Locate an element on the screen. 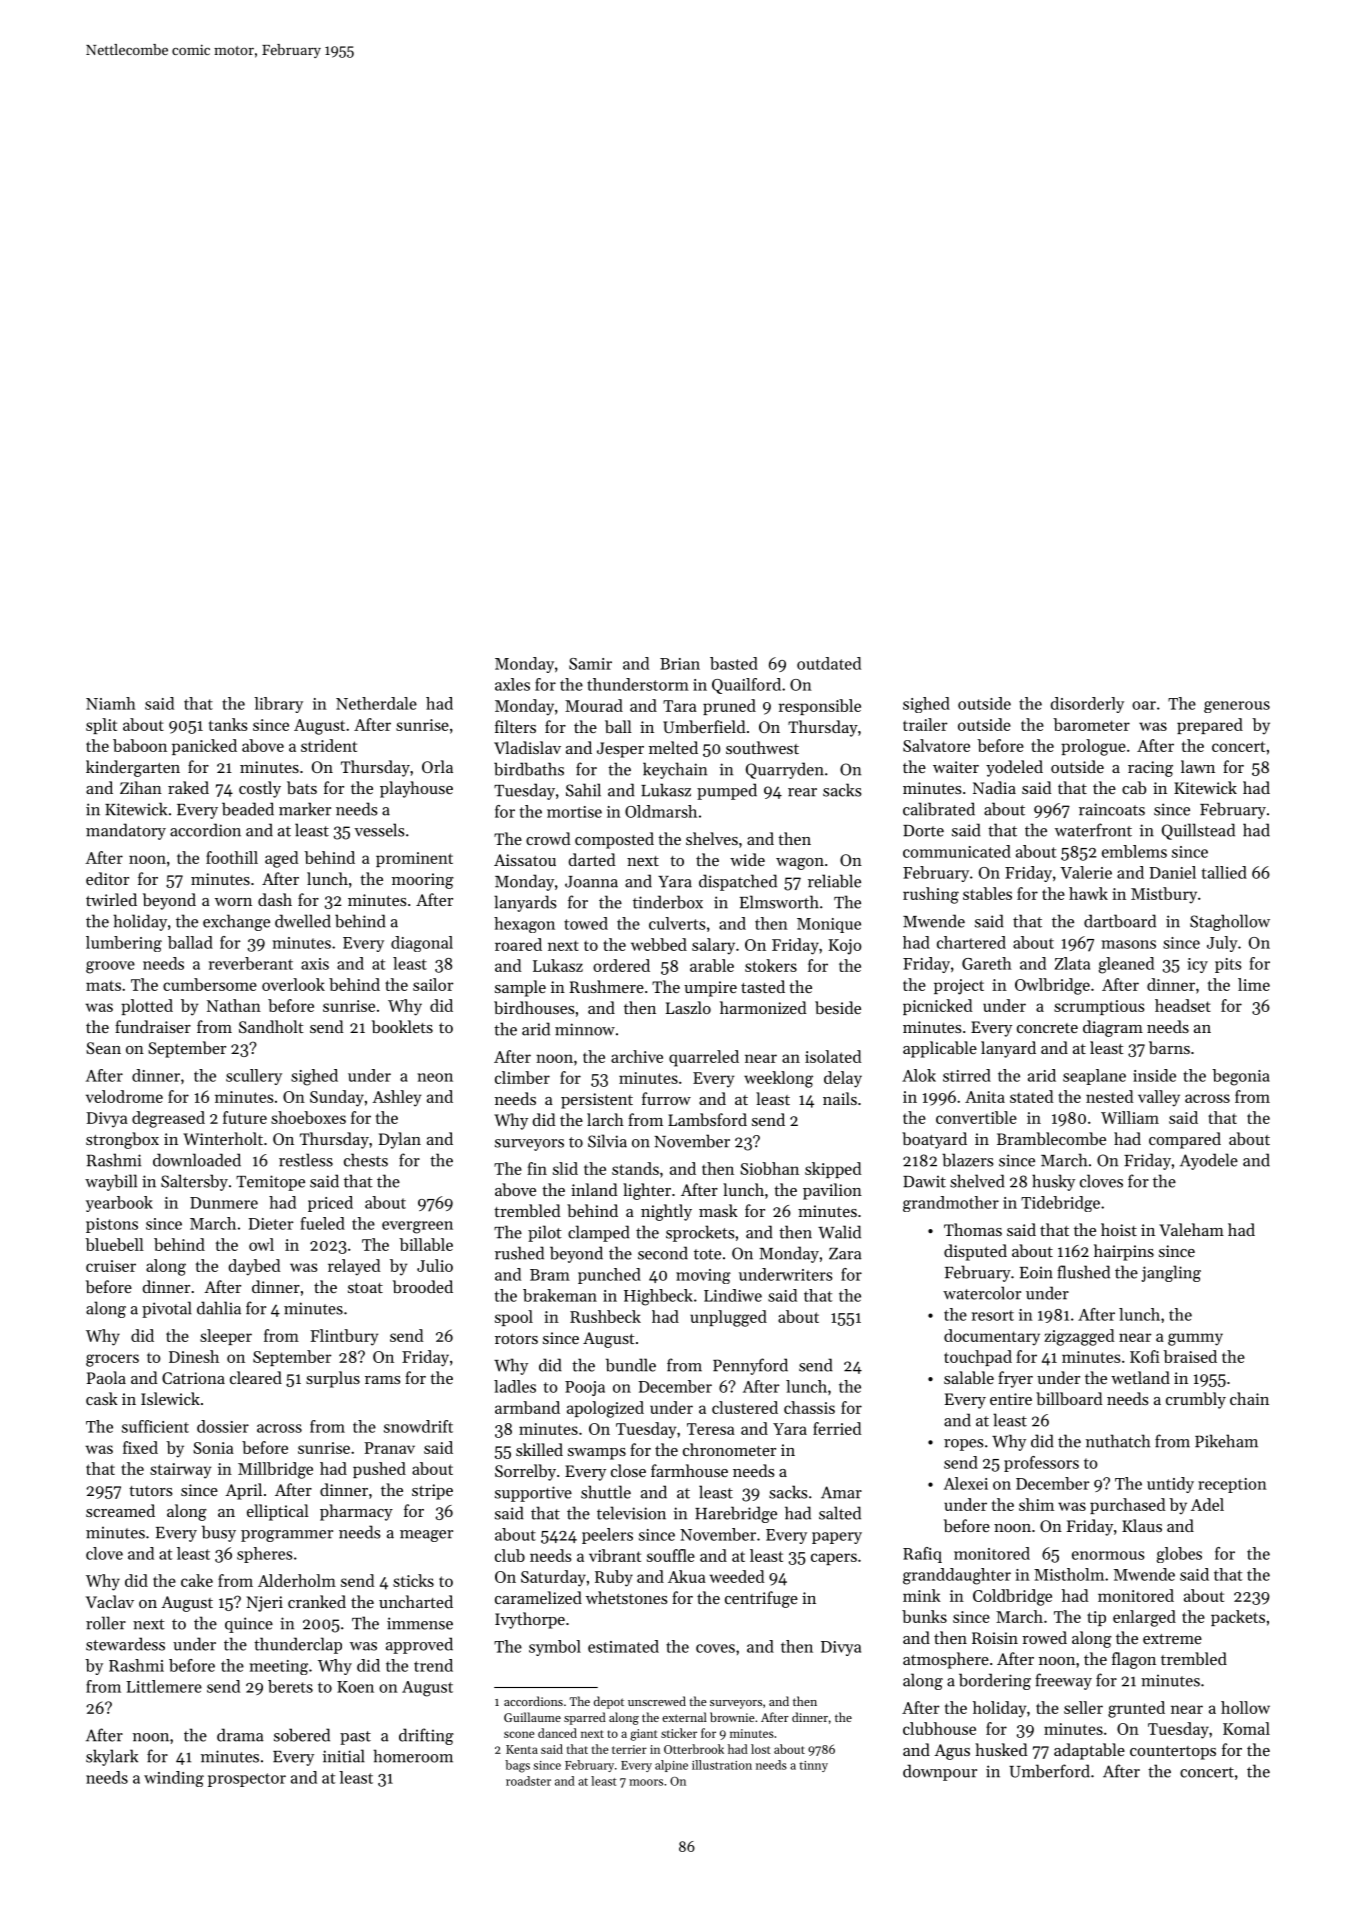  strongbox is located at coordinates (122, 1140).
